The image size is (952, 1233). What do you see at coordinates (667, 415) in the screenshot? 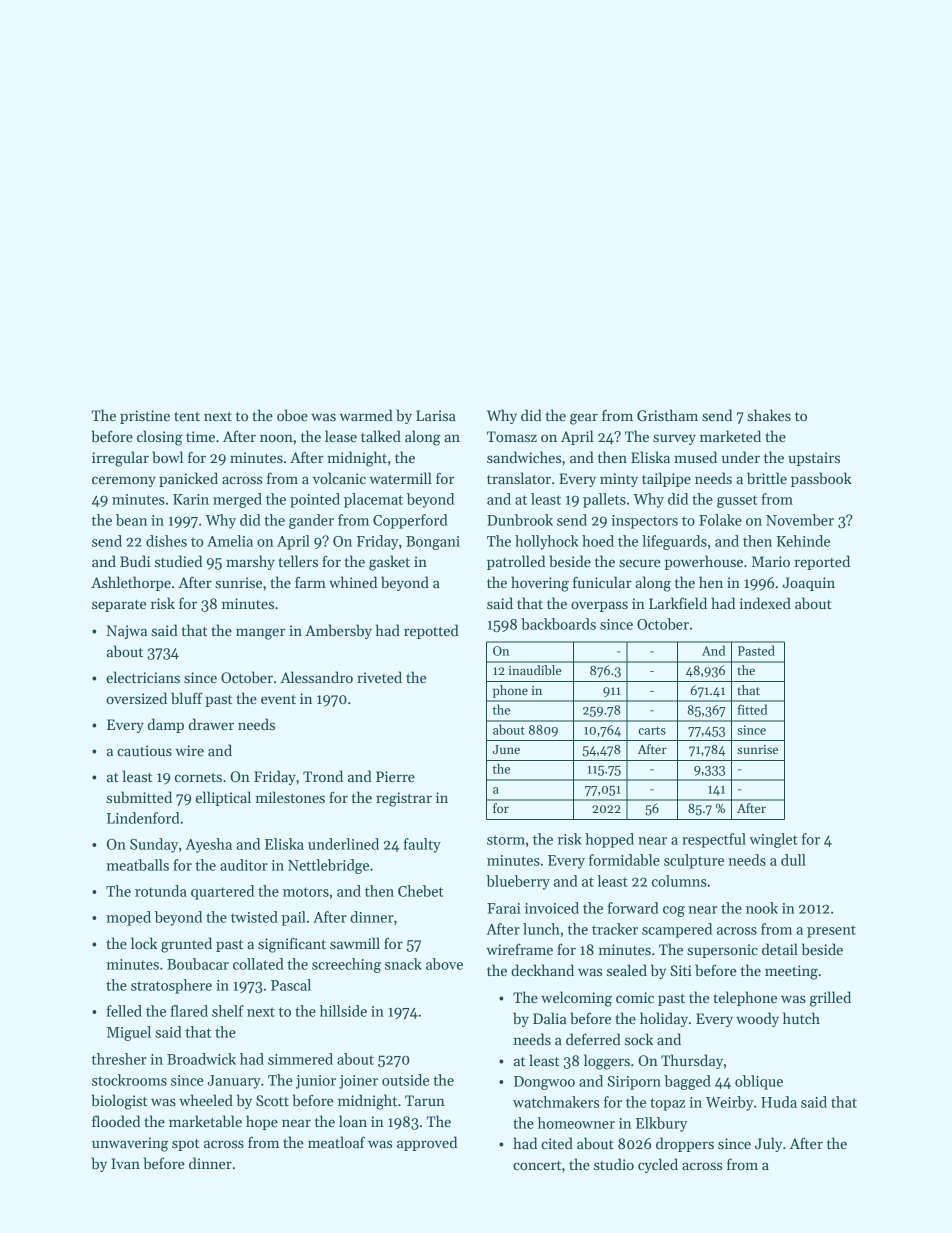
I see `Gristham` at bounding box center [667, 415].
